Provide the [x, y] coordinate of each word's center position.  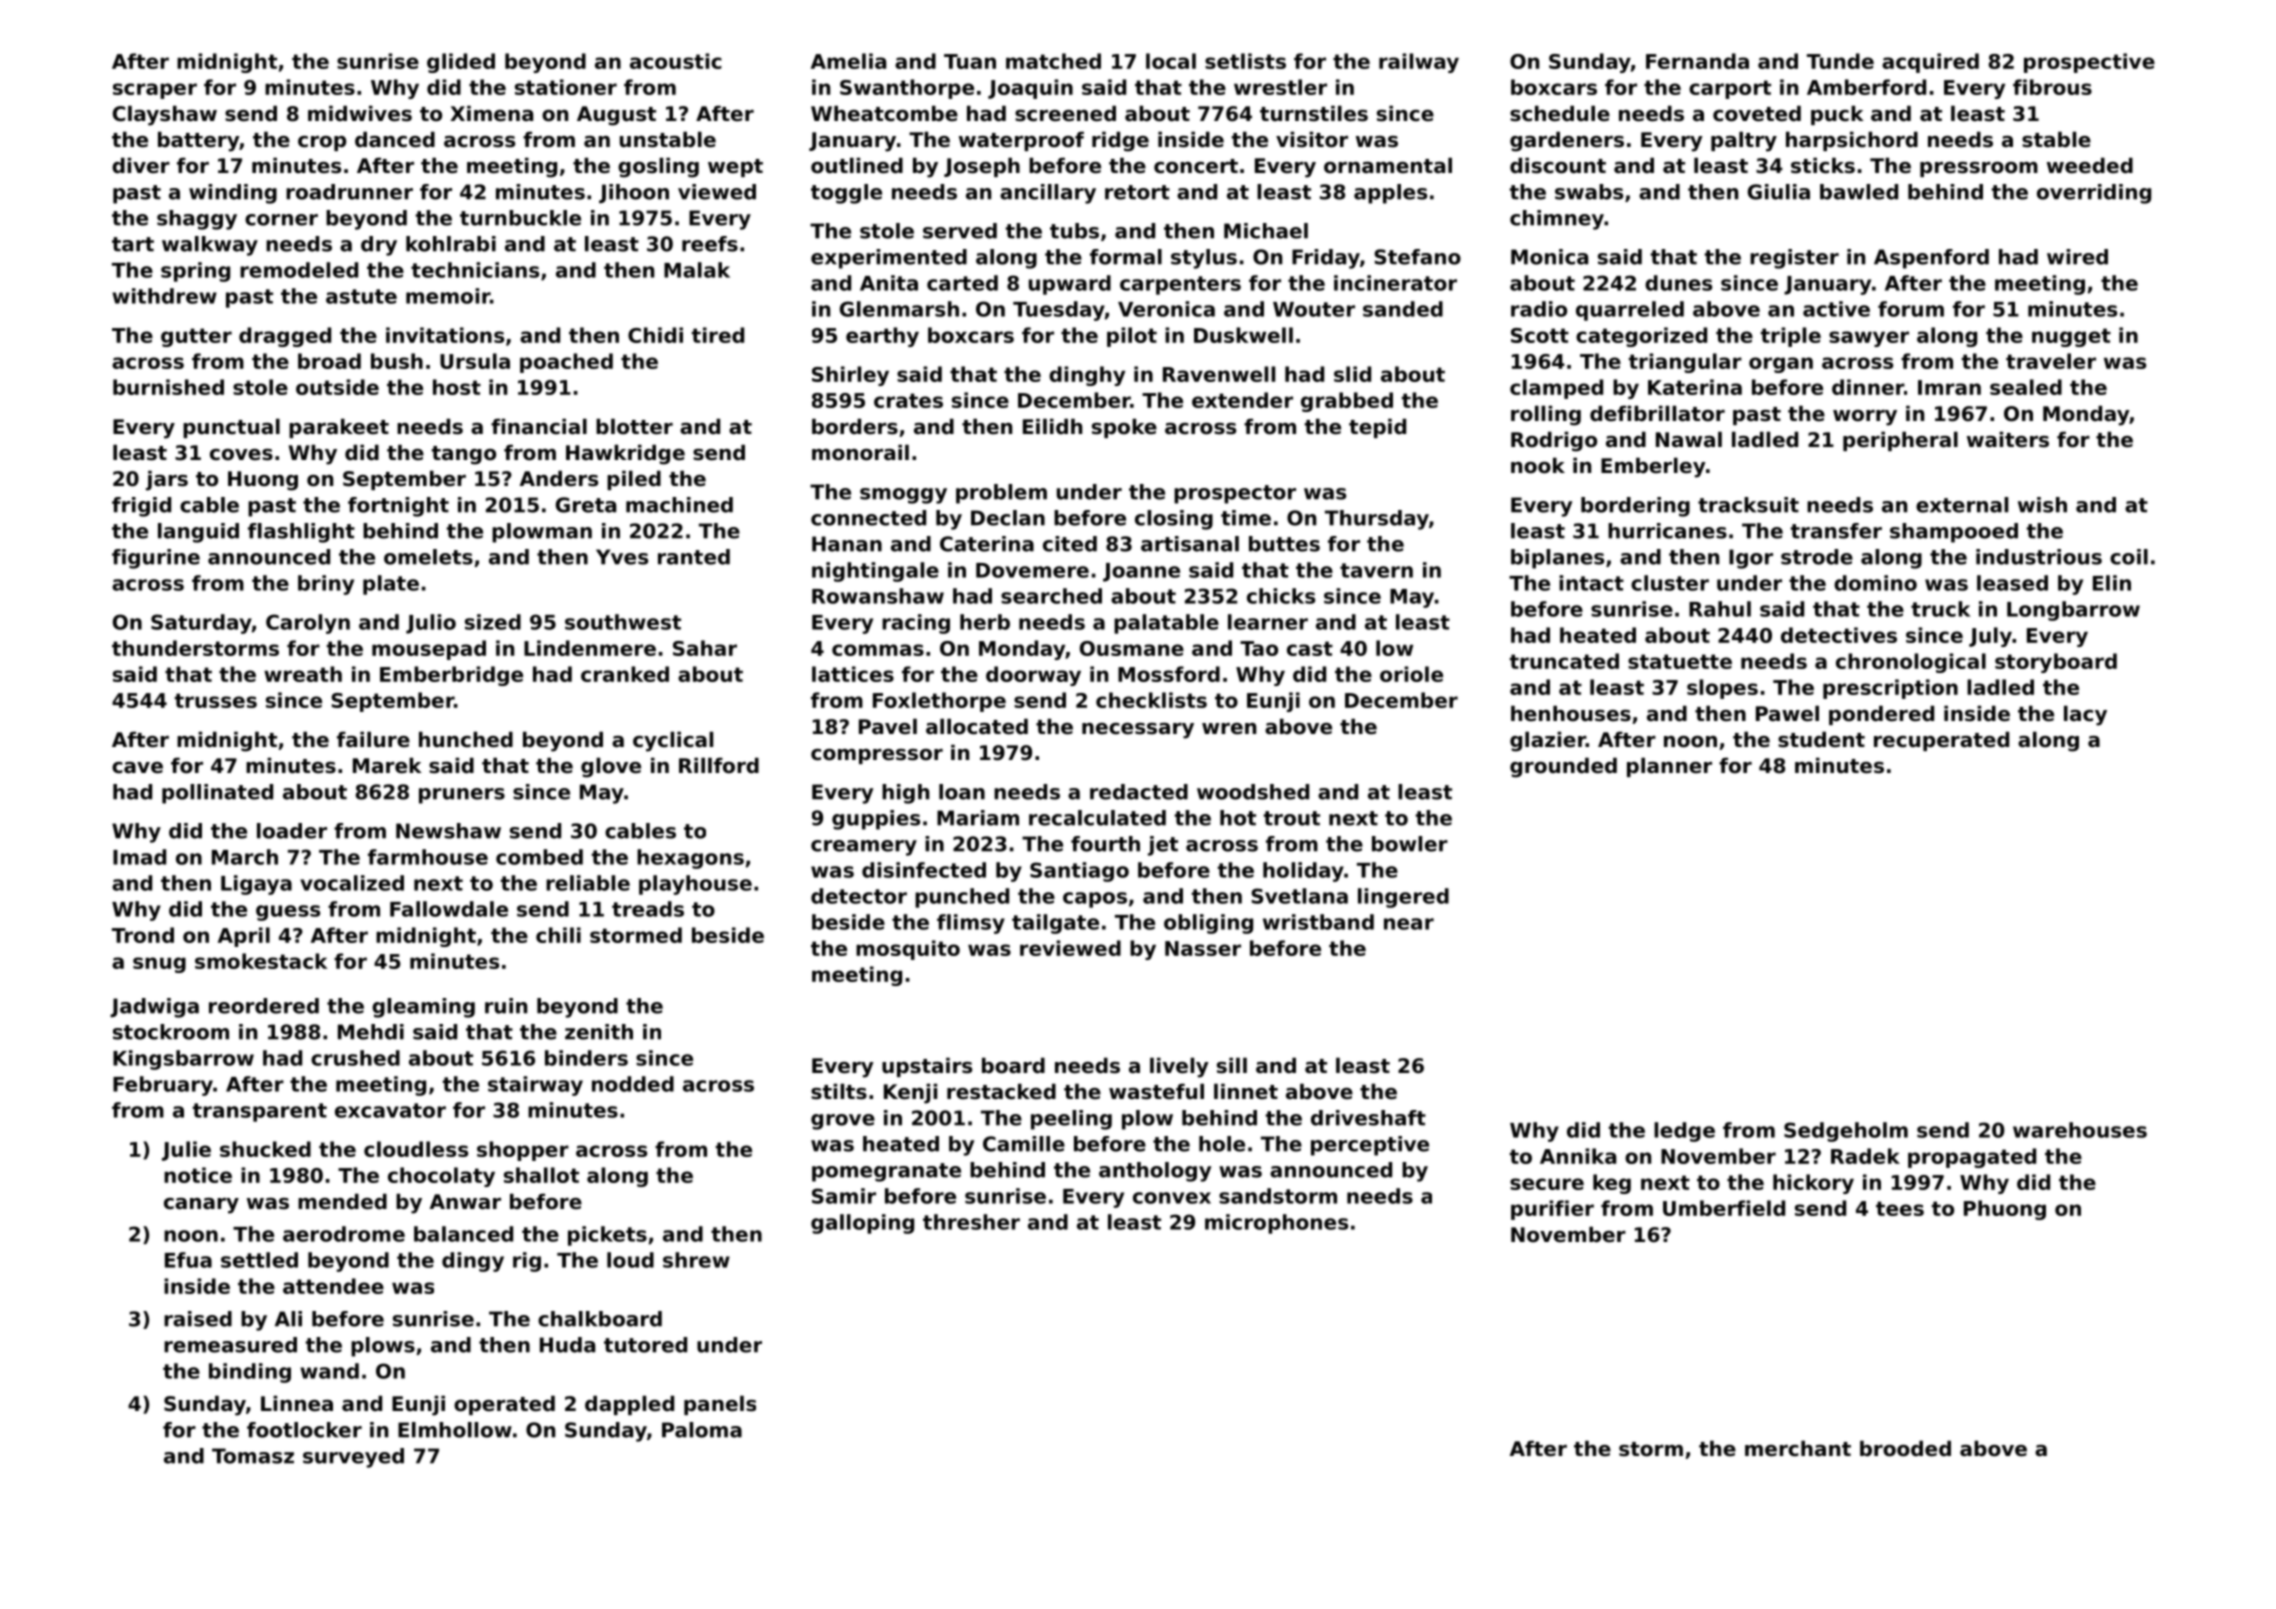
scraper [155, 91]
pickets [607, 1236]
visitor [1312, 139]
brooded [1905, 1448]
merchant [1798, 1448]
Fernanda [1697, 61]
